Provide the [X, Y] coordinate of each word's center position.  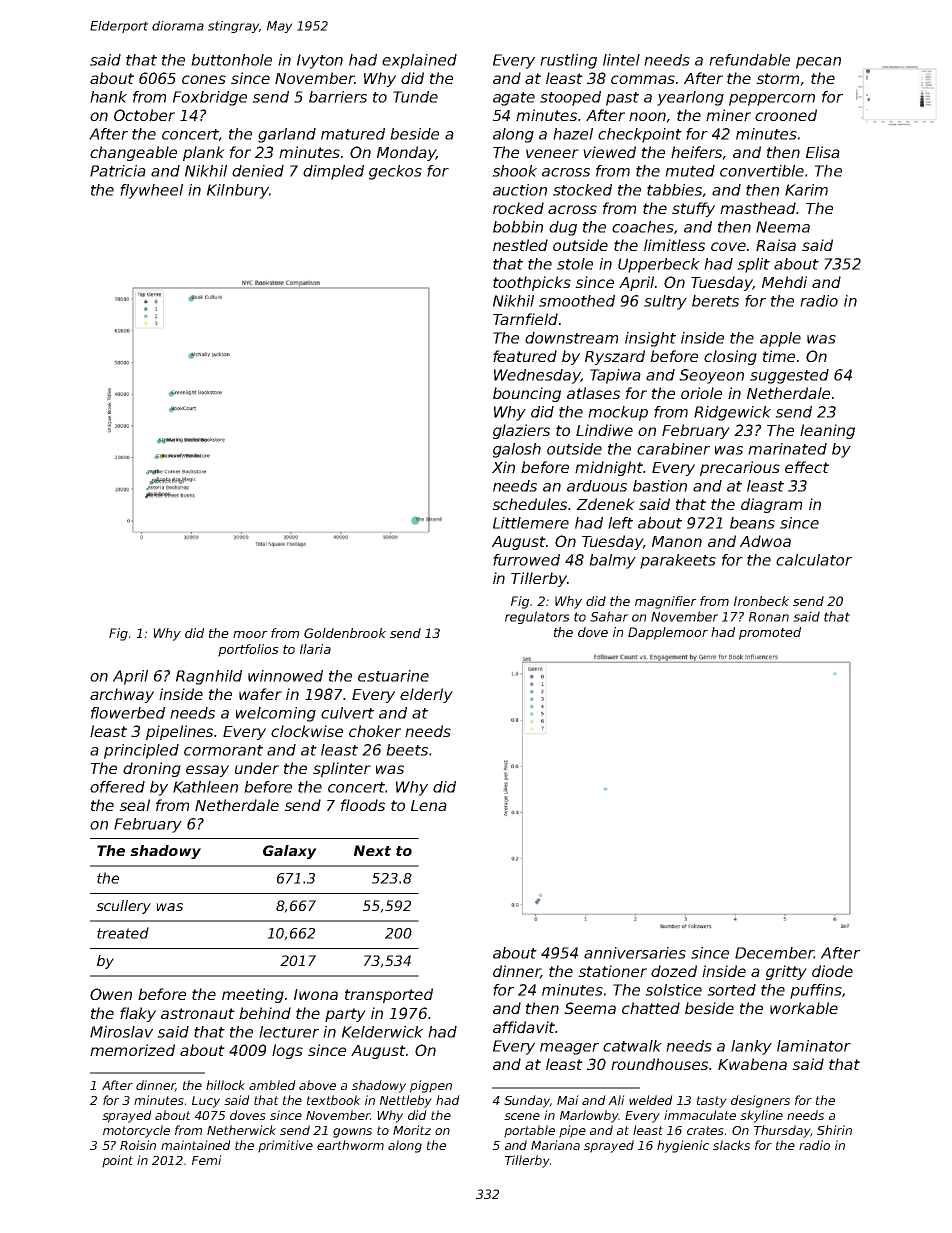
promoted [770, 633]
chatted [651, 1008]
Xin [503, 467]
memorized [132, 1050]
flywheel [151, 191]
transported [389, 995]
